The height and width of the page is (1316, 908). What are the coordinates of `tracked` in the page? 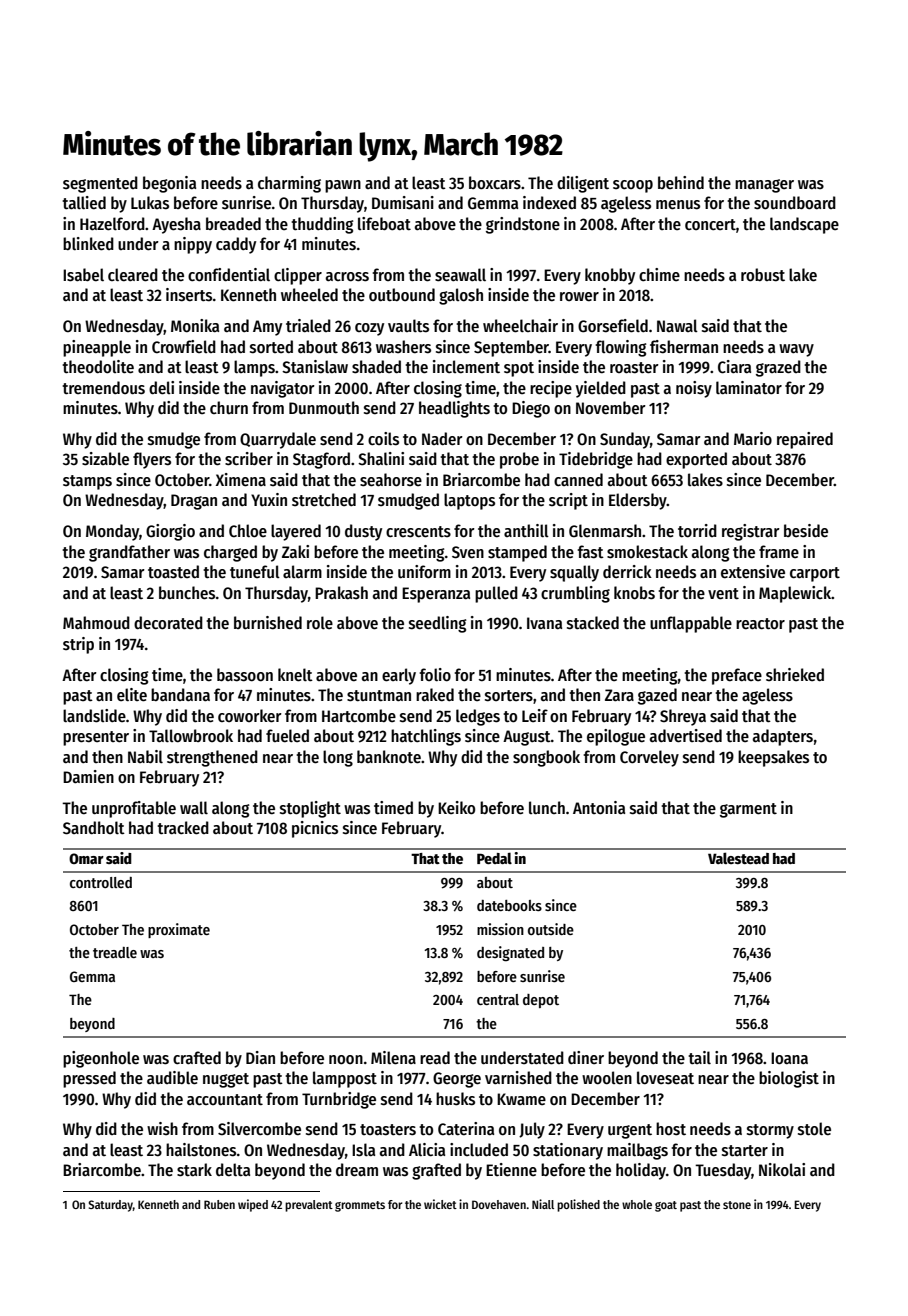 It's located at (183, 828).
